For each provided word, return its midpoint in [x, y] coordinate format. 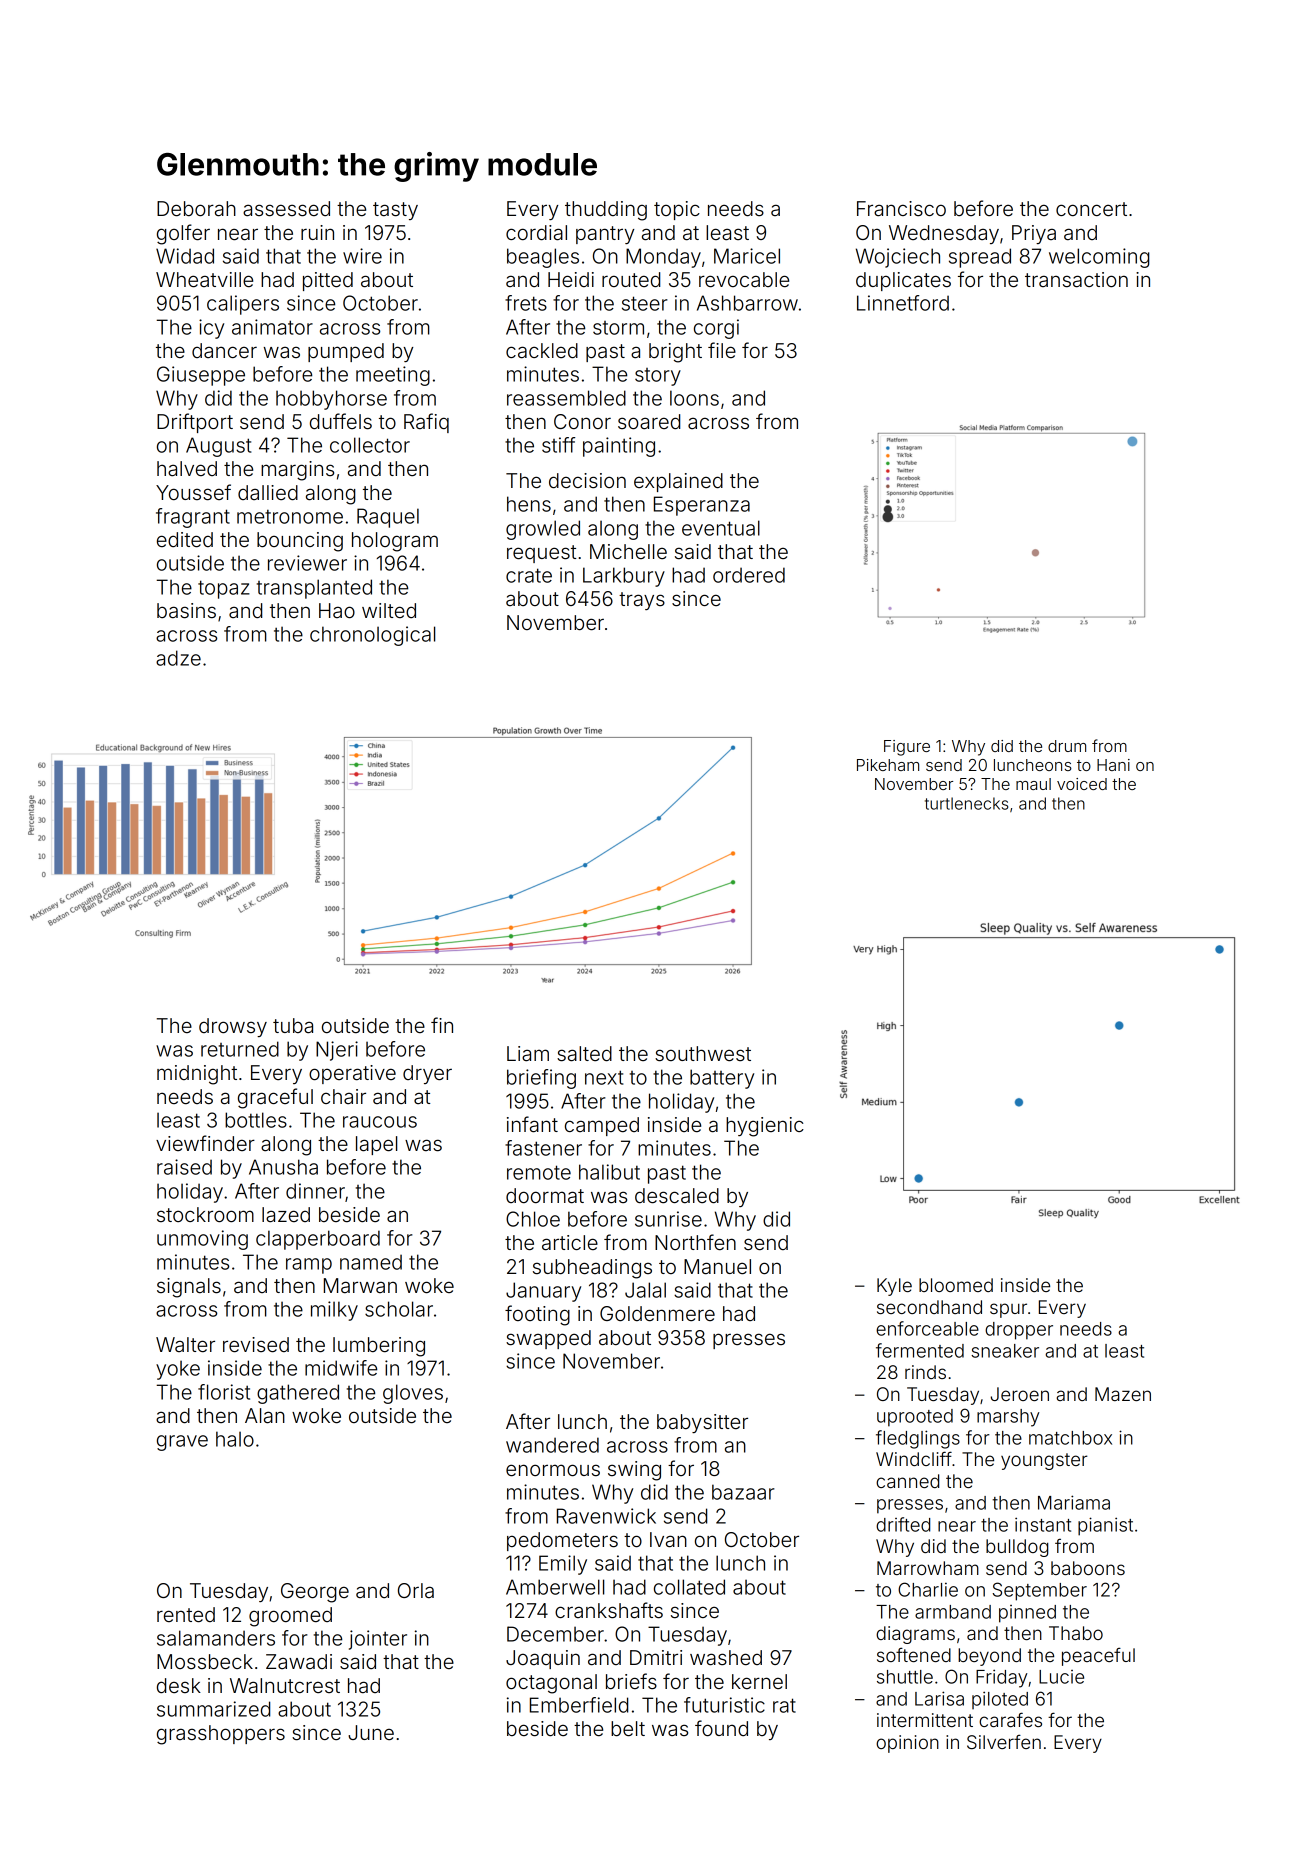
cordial [536, 233]
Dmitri [656, 1657]
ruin [317, 232]
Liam [528, 1053]
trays [642, 601]
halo [235, 1439]
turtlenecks [966, 803]
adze [178, 658]
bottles [256, 1120]
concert [1091, 209]
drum [1067, 746]
